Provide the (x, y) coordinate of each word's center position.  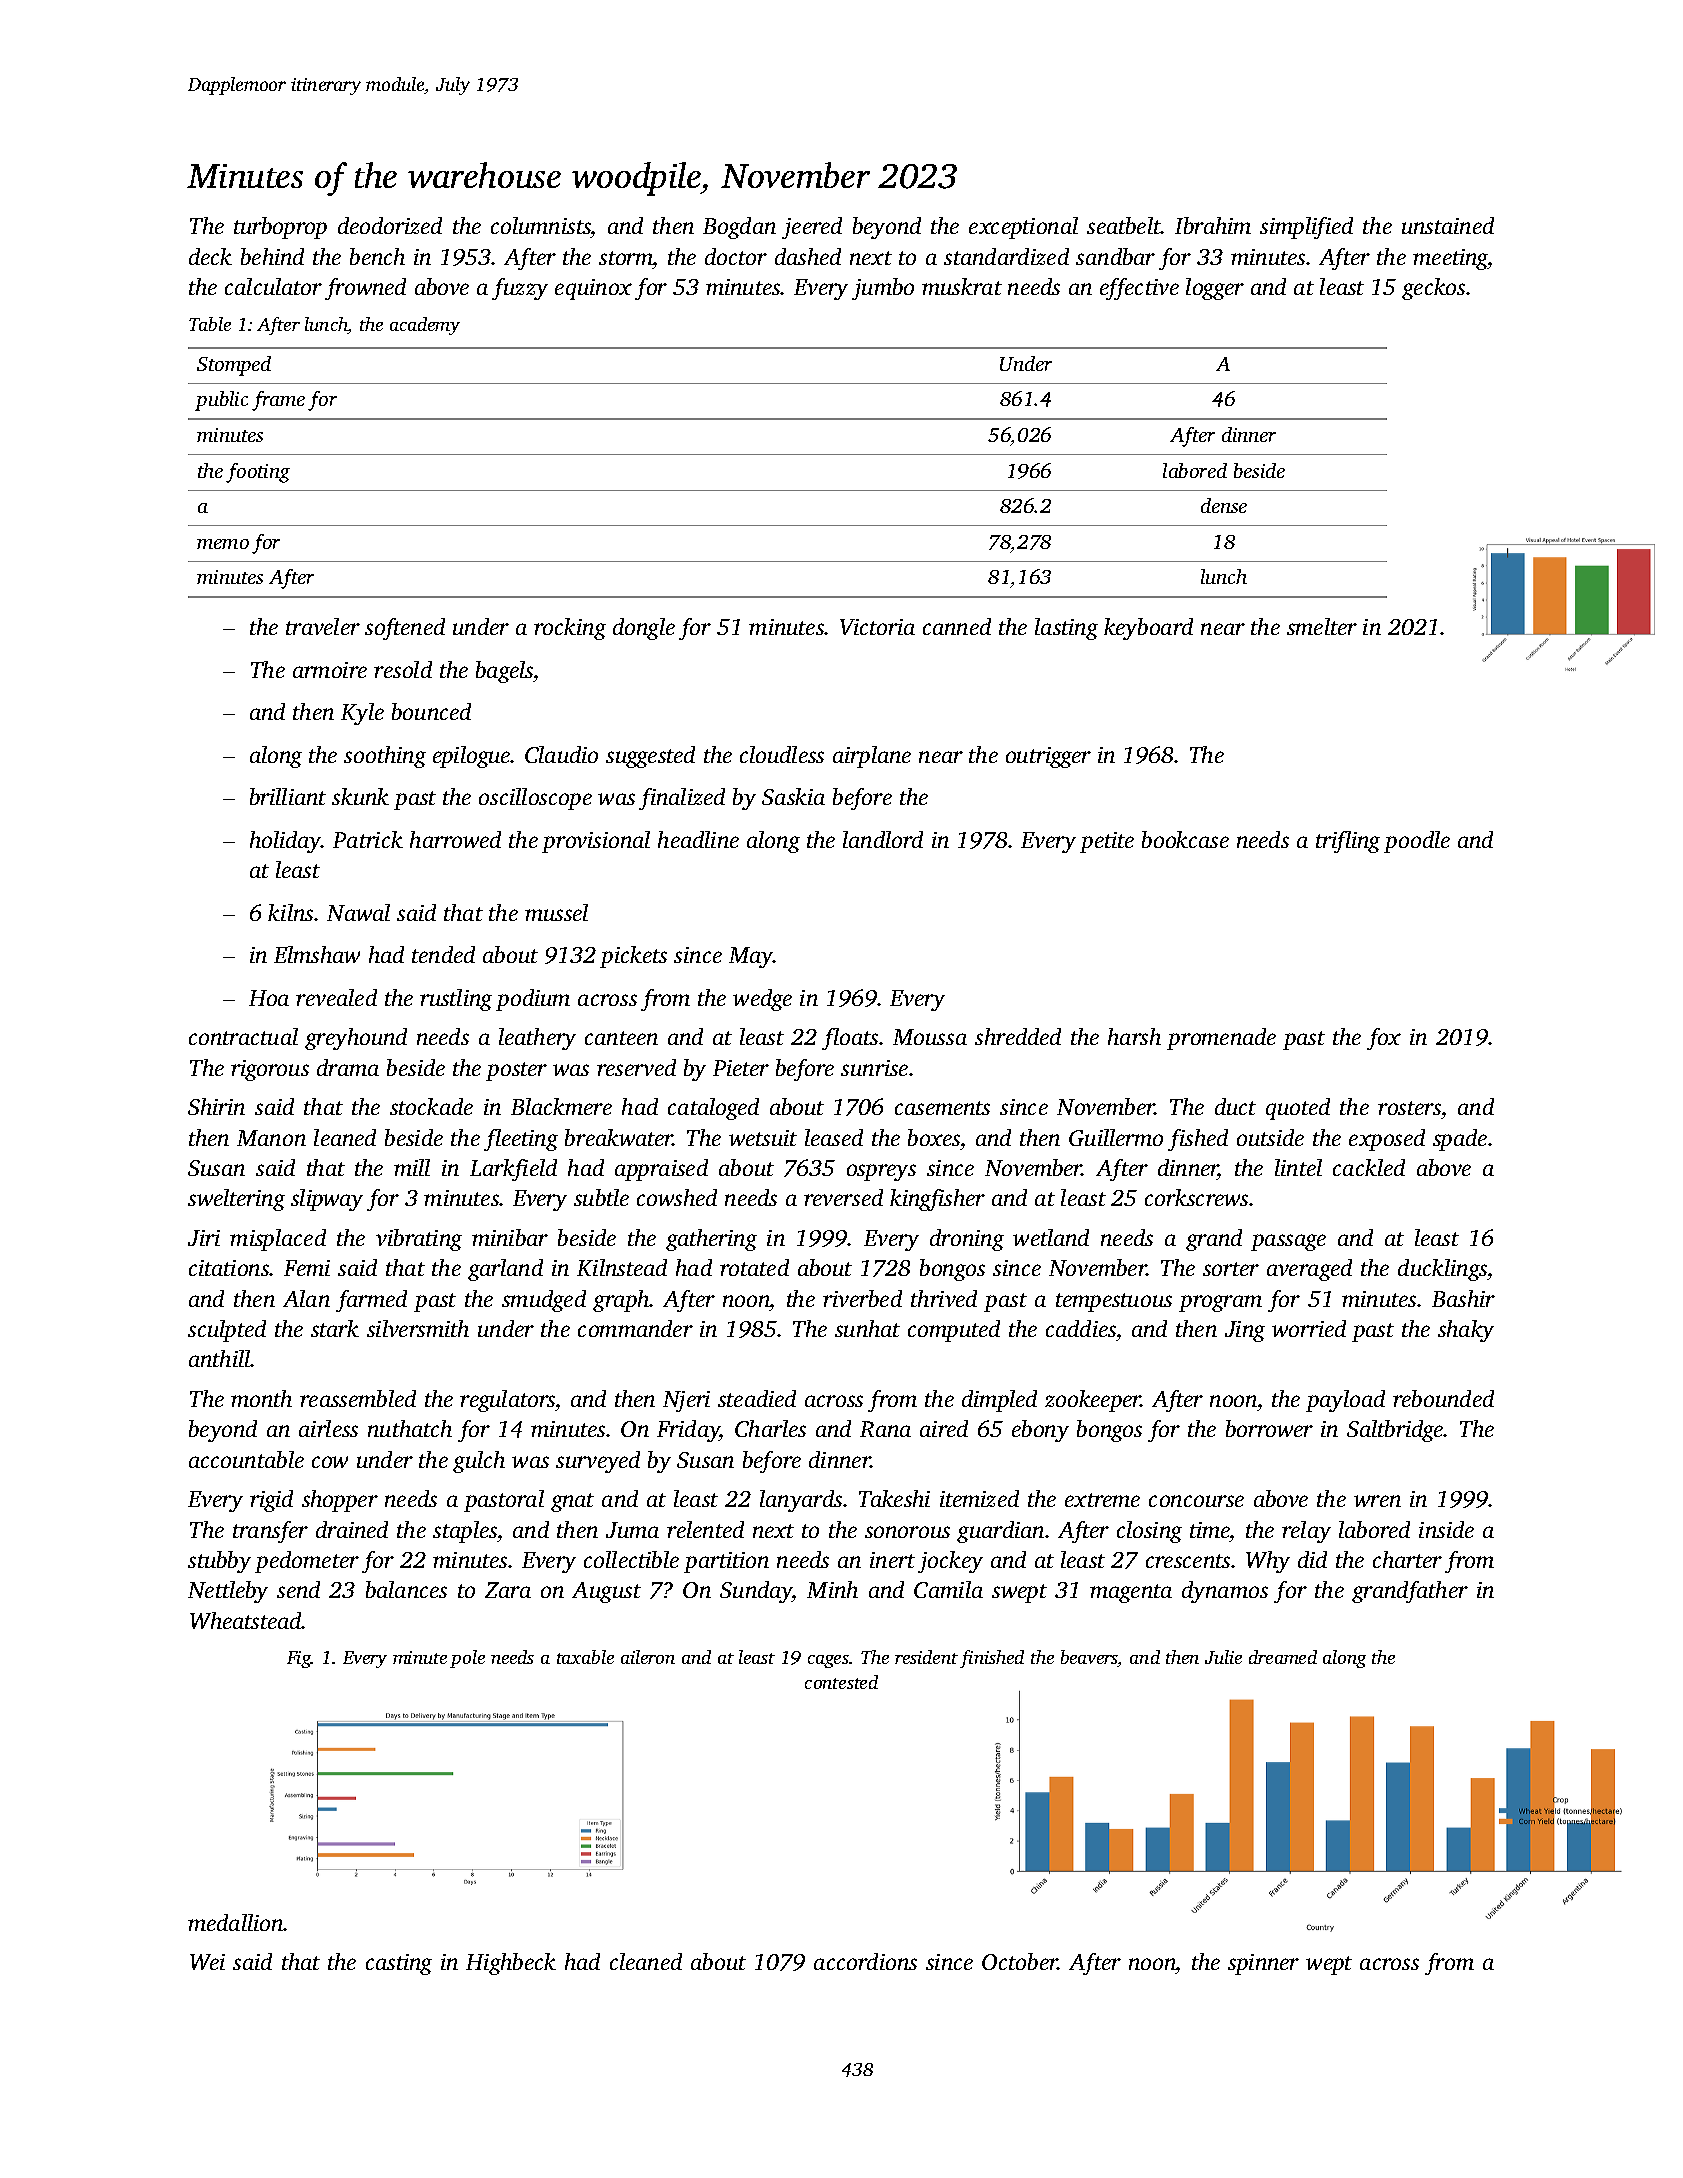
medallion (236, 1922)
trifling (1348, 842)
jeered (812, 228)
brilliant (288, 796)
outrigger (1048, 757)
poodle (1417, 842)
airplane (872, 757)
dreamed (1283, 1657)
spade (1460, 1140)
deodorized (390, 225)
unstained (1448, 225)
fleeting (521, 1140)
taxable (585, 1657)
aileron (648, 1657)
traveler (323, 626)
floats (850, 1039)
